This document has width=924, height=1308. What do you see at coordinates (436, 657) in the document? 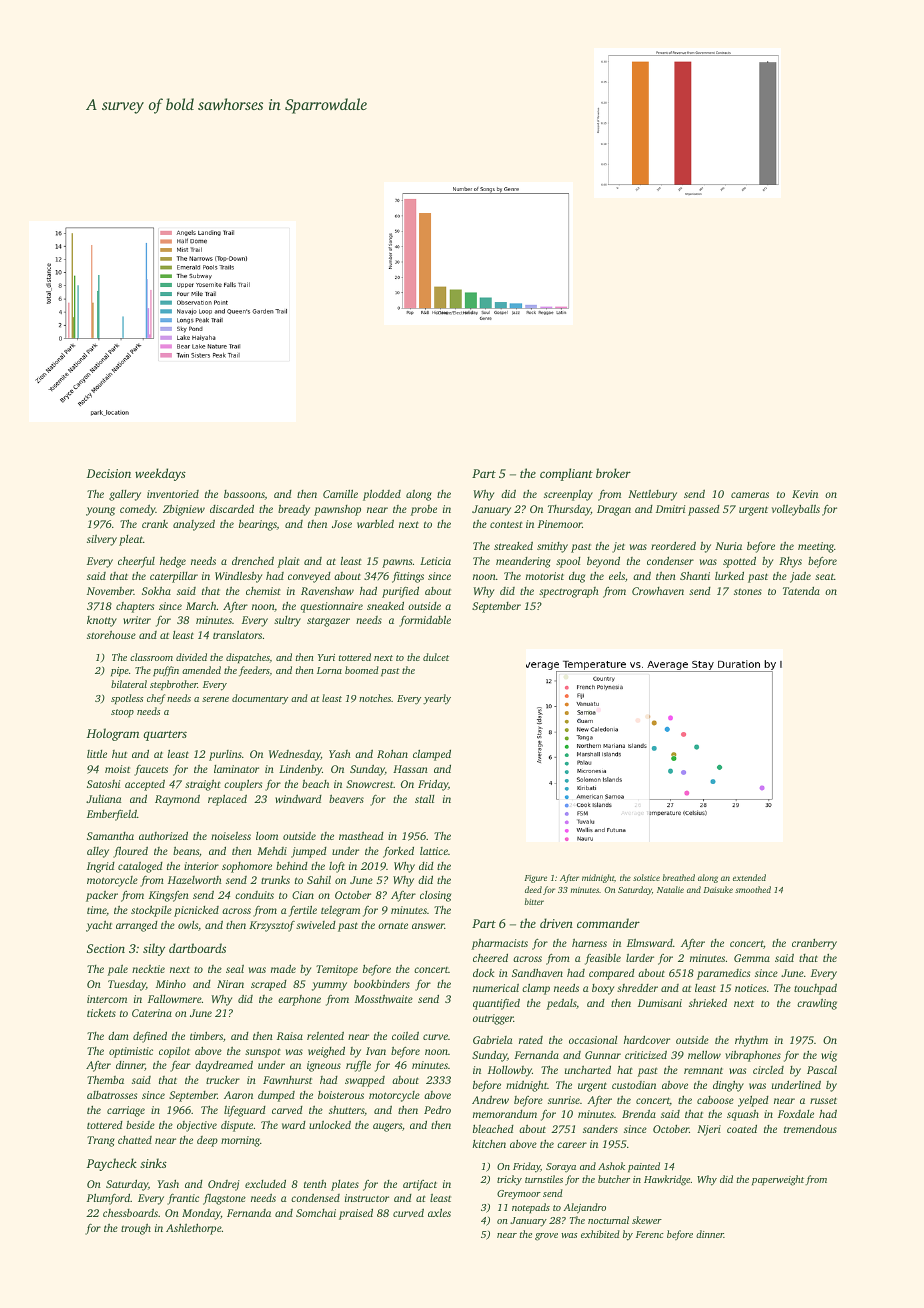
I see `dulcet` at bounding box center [436, 657].
